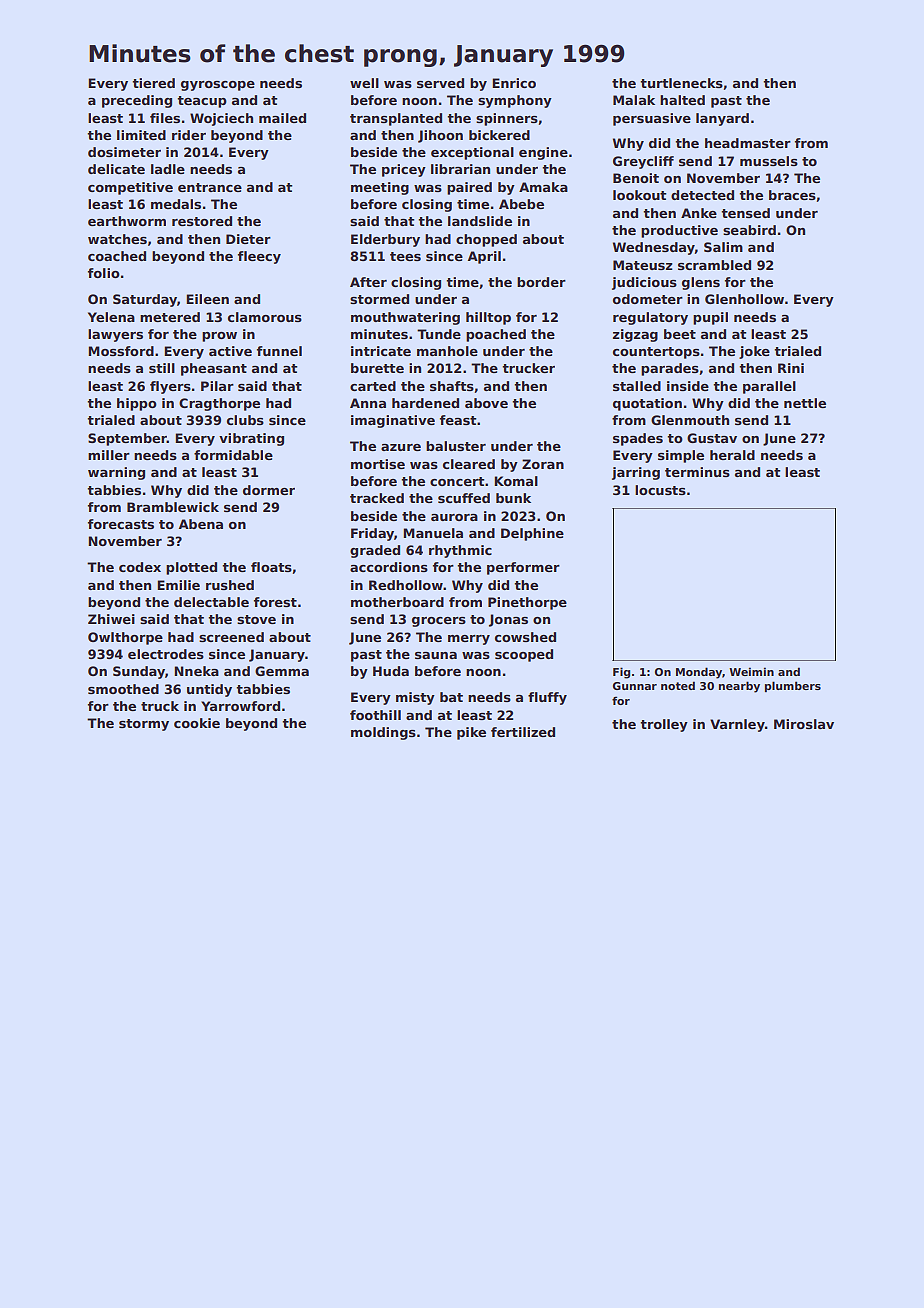 The width and height of the document is (924, 1308). I want to click on Yarrowford, so click(240, 706).
